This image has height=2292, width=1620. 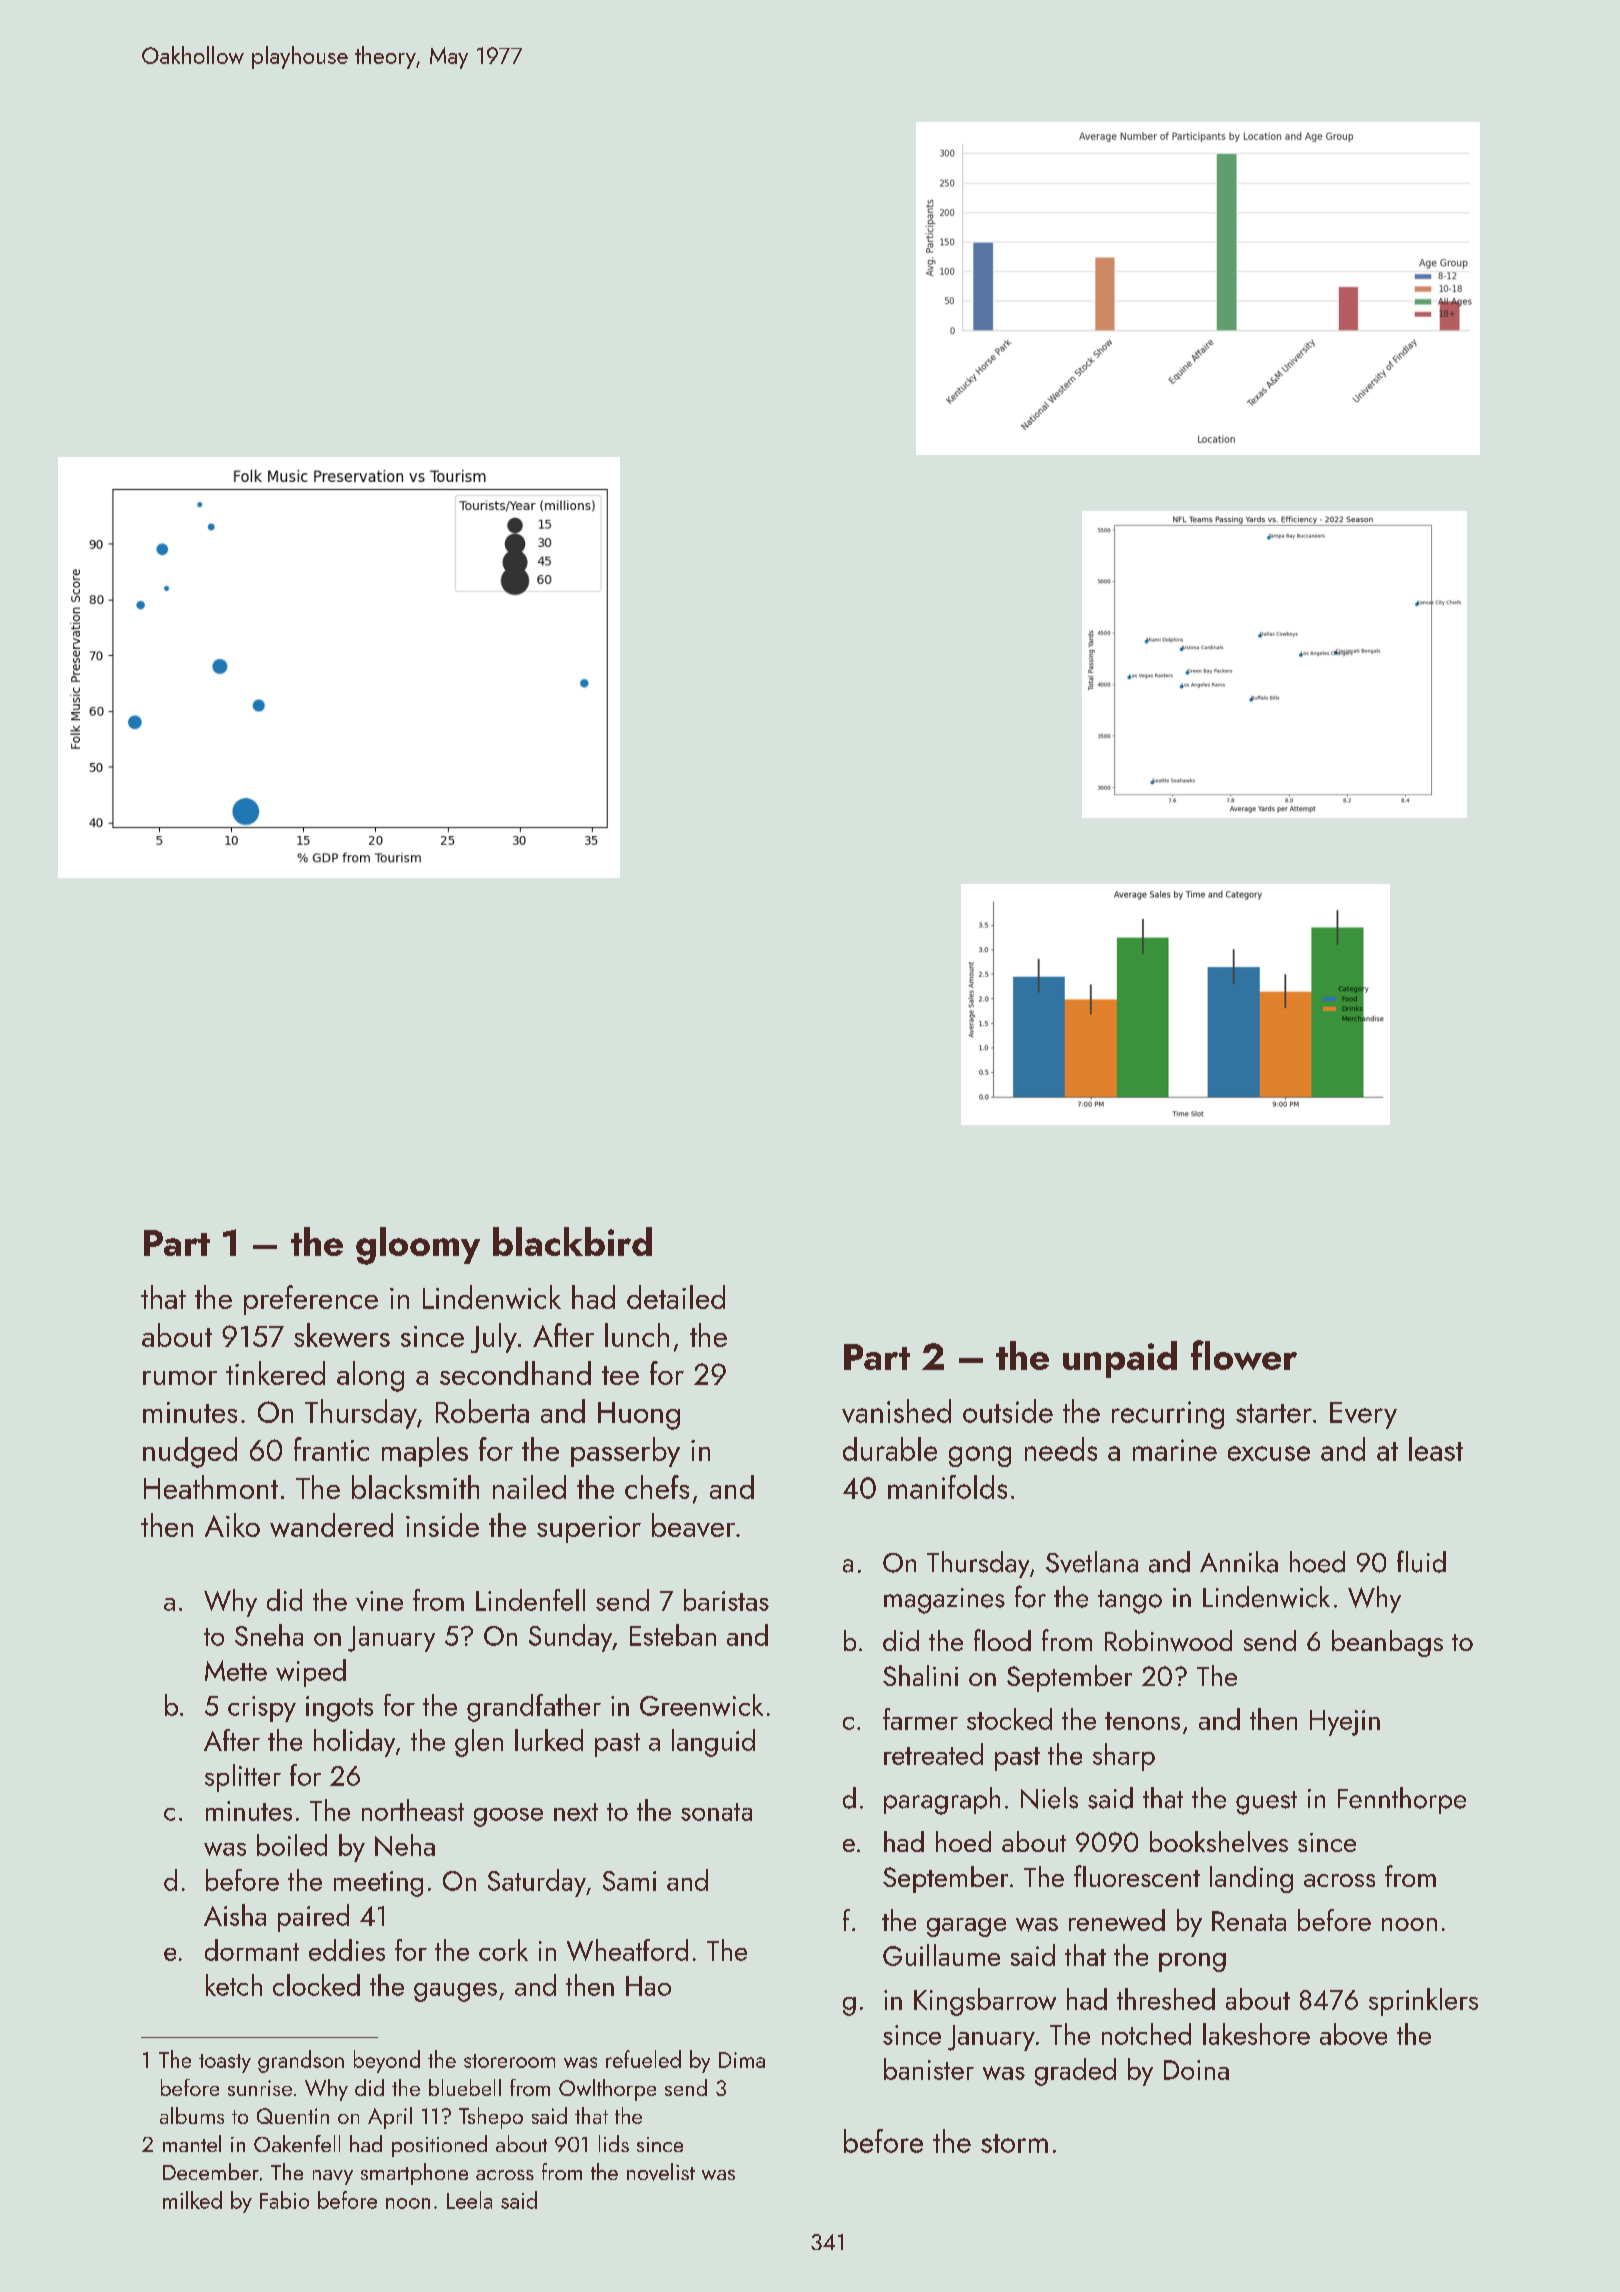 What do you see at coordinates (1120, 1359) in the image?
I see `unpaid` at bounding box center [1120, 1359].
